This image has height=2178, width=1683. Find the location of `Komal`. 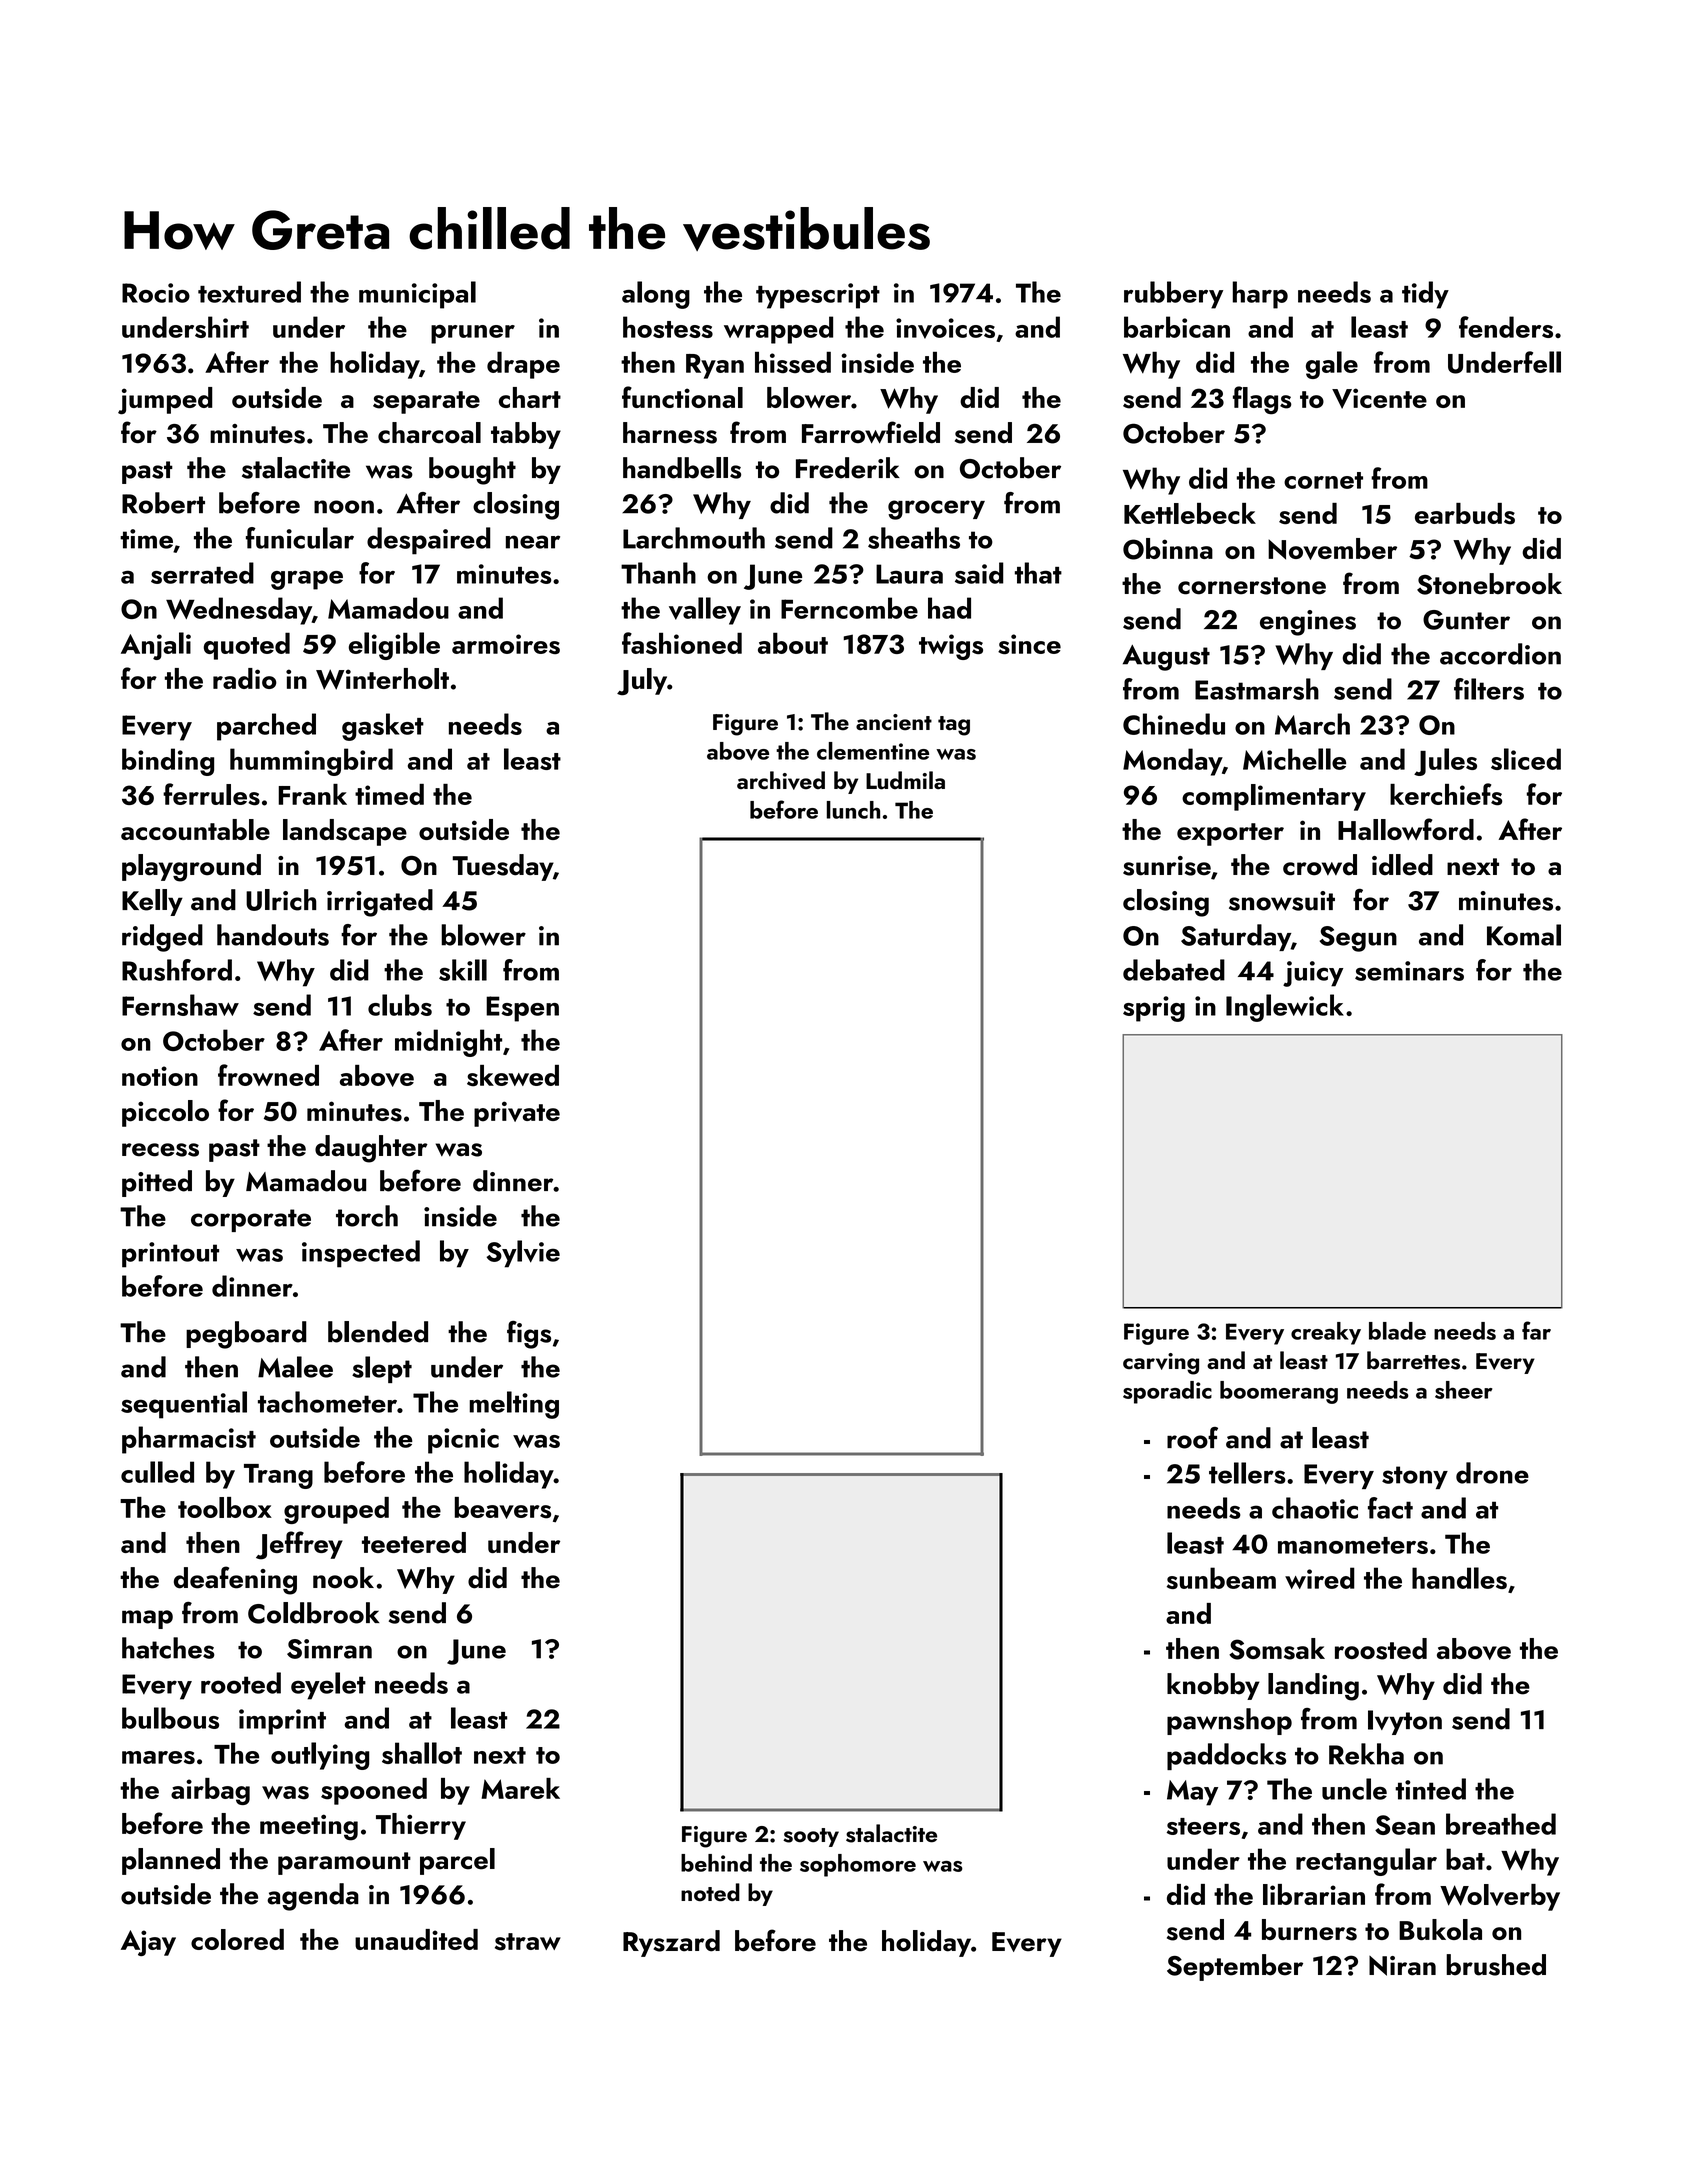

Komal is located at coordinates (1524, 935).
